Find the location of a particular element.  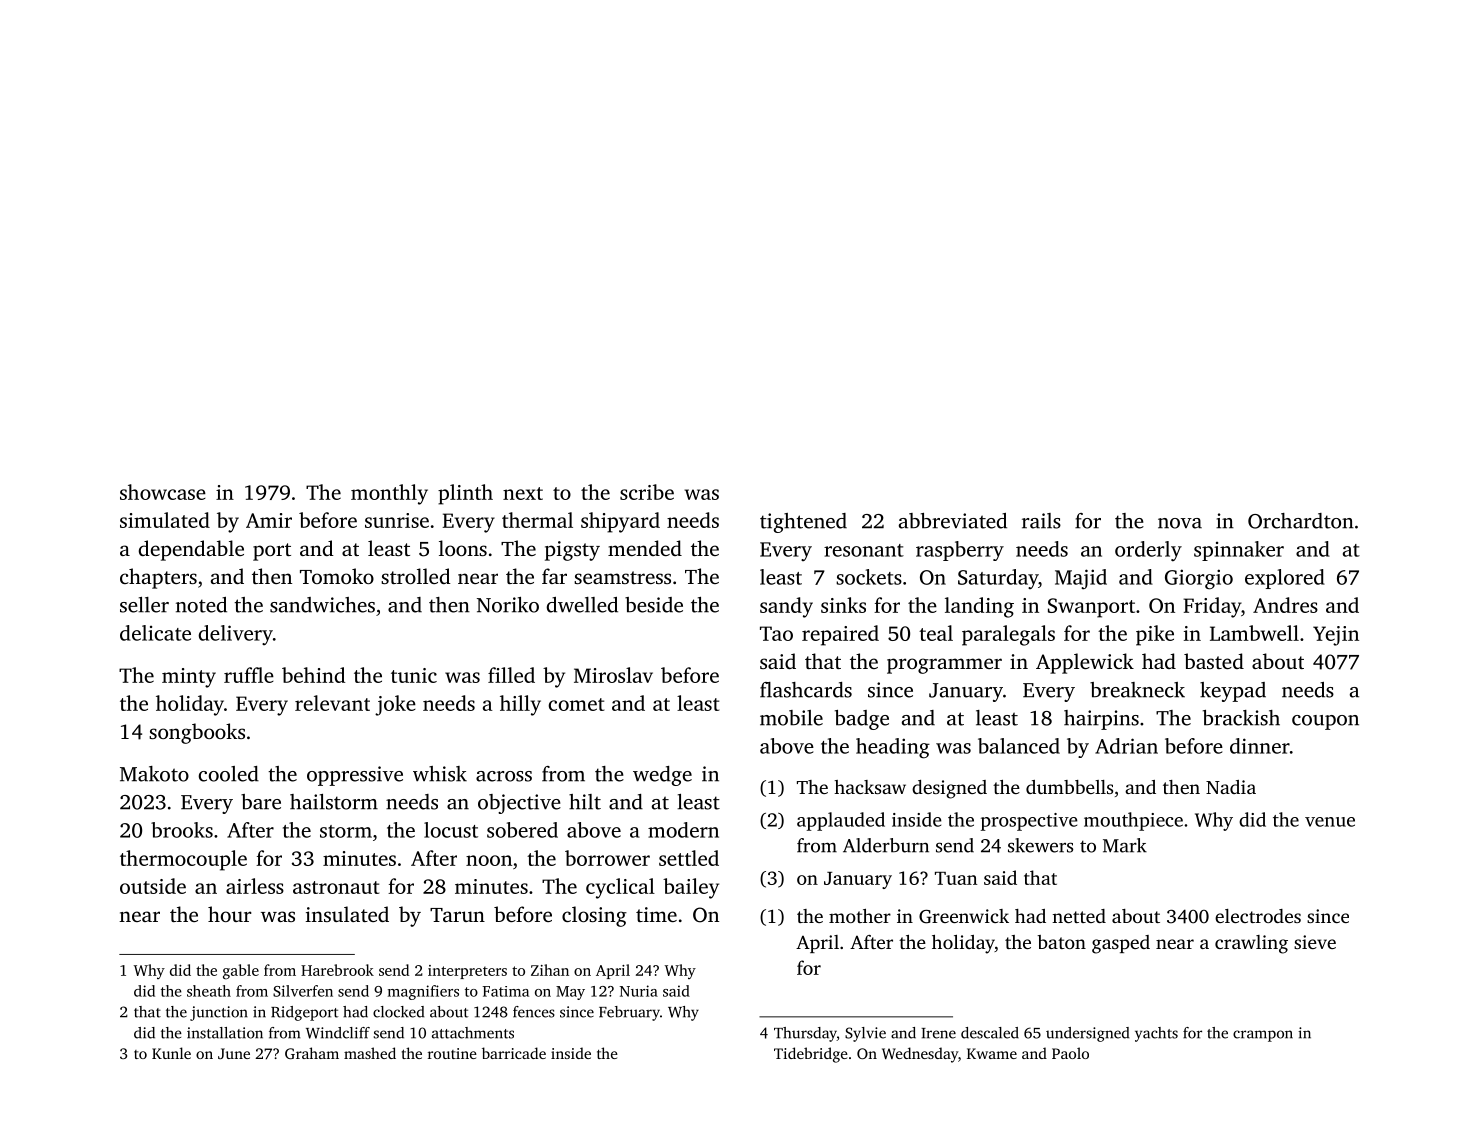

Kwame is located at coordinates (992, 1053).
